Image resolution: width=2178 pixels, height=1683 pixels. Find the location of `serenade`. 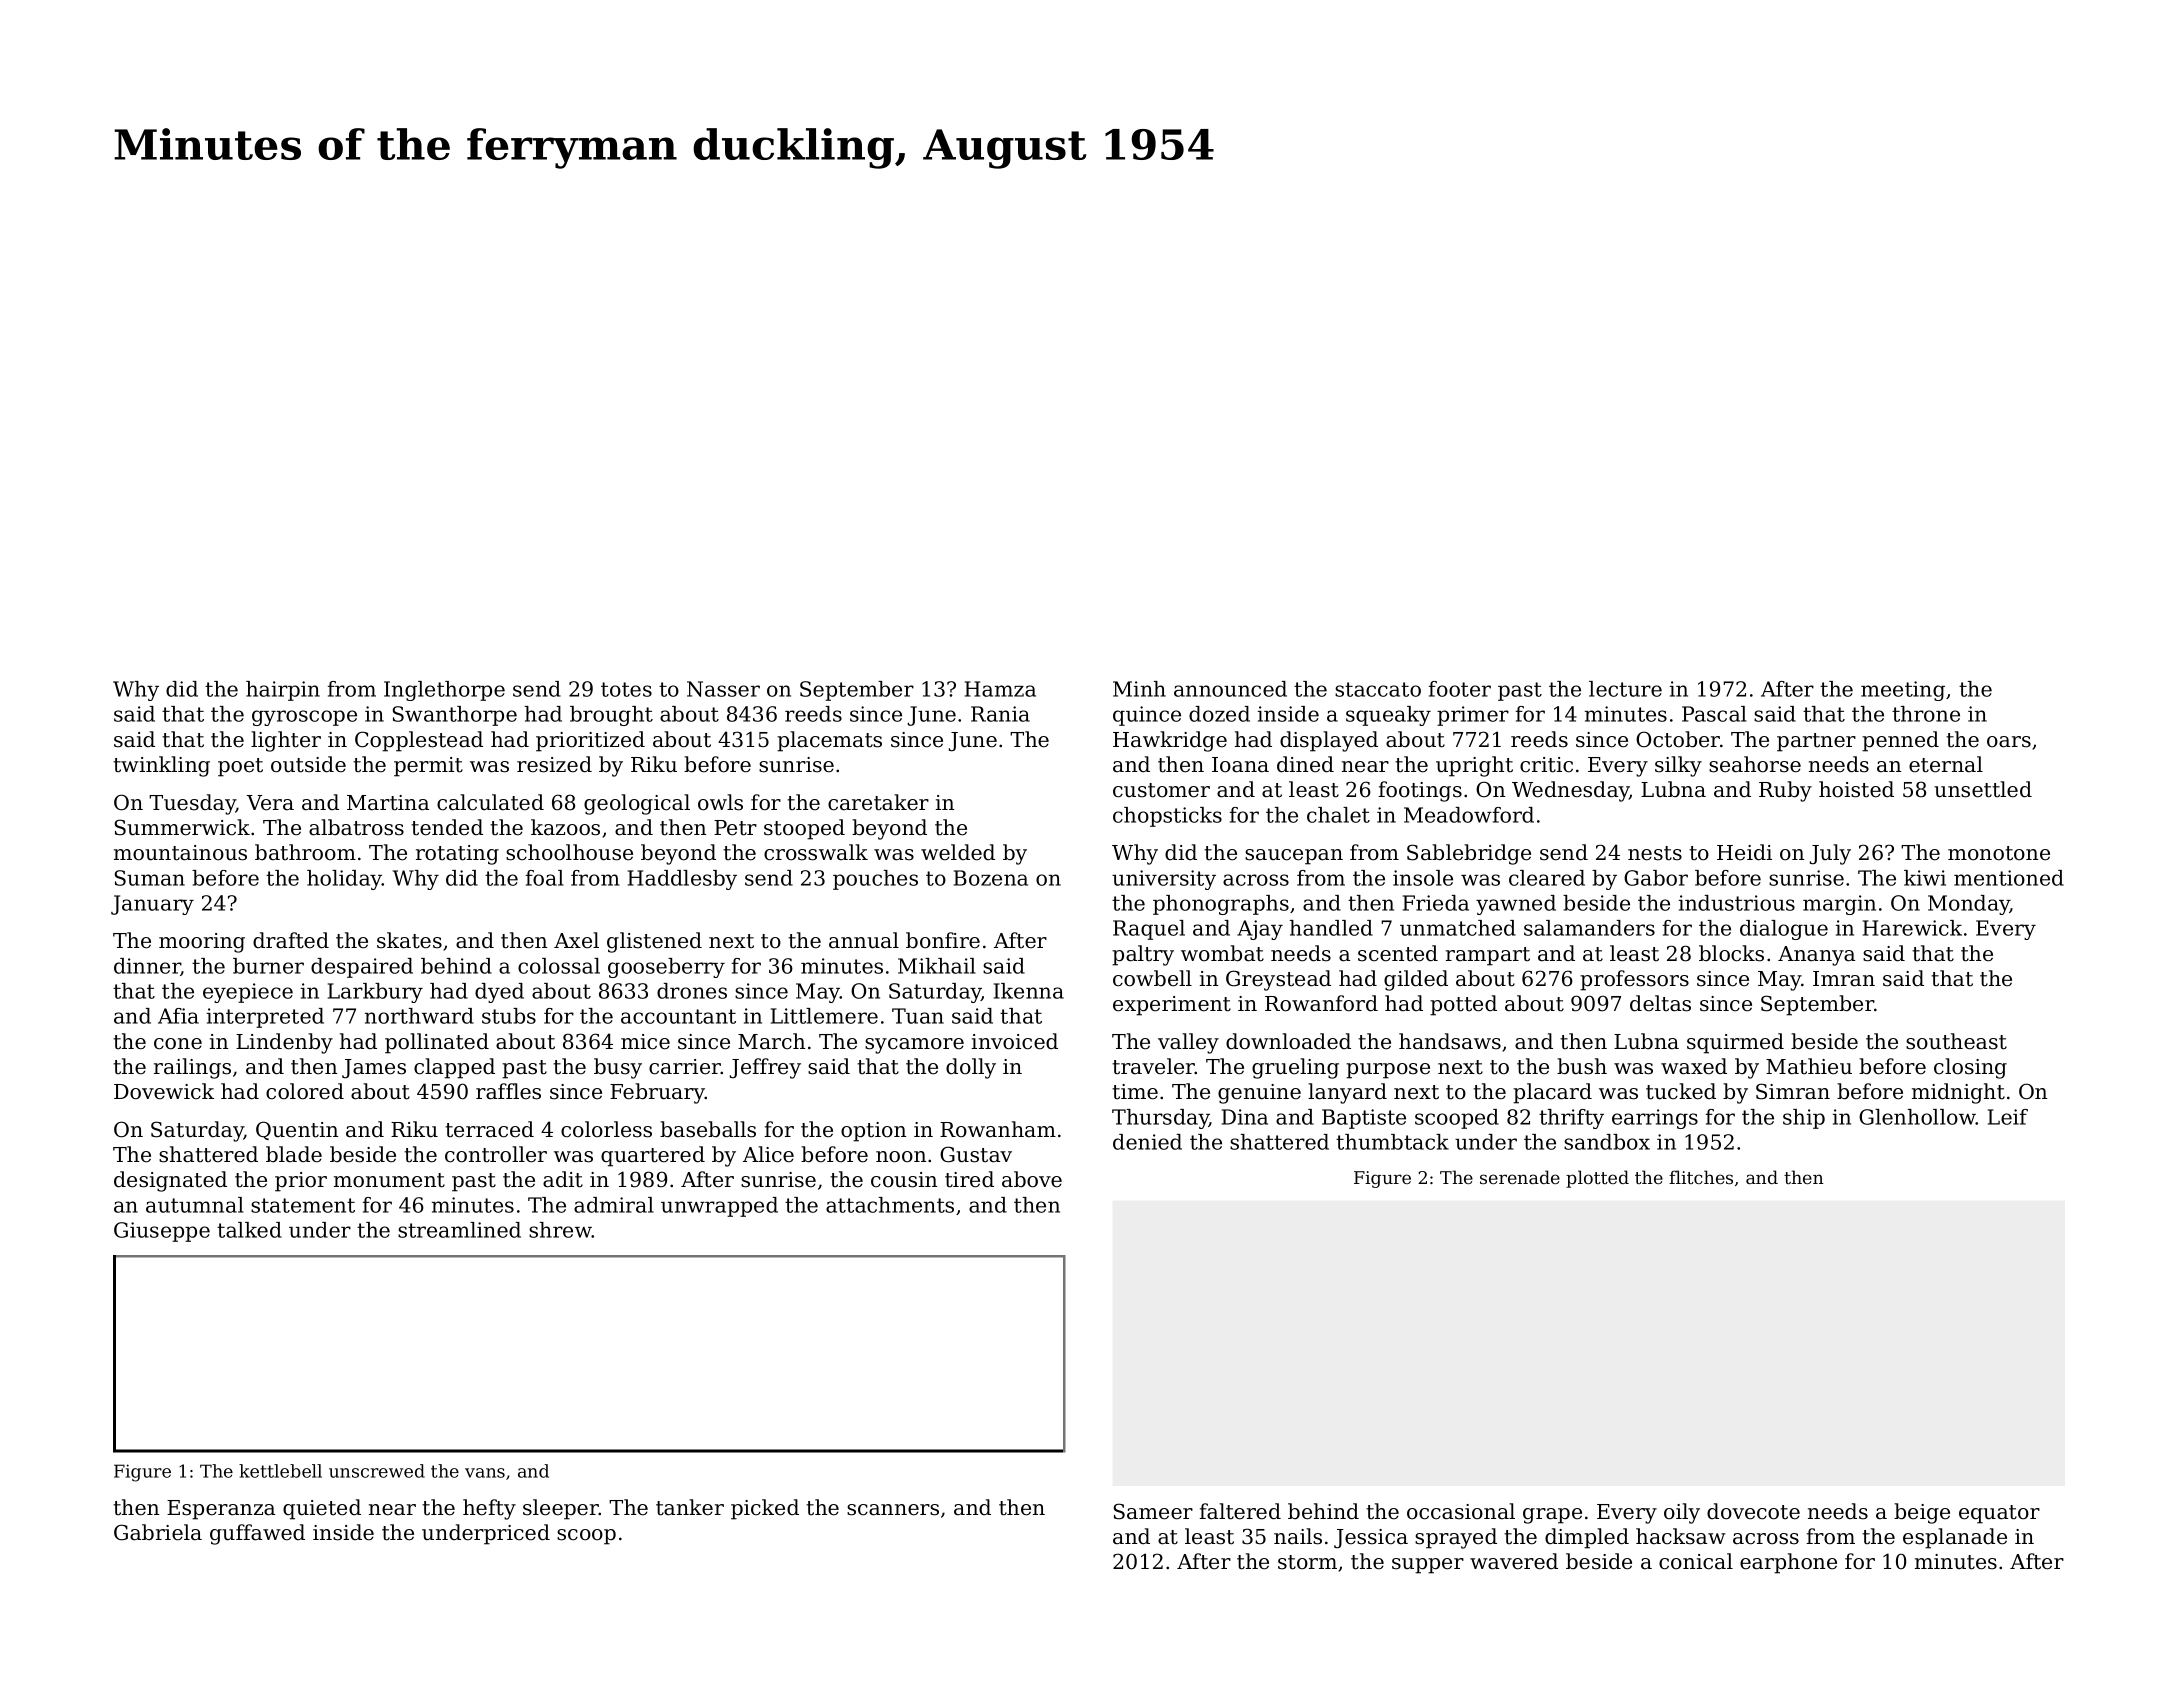

serenade is located at coordinates (1520, 1177).
